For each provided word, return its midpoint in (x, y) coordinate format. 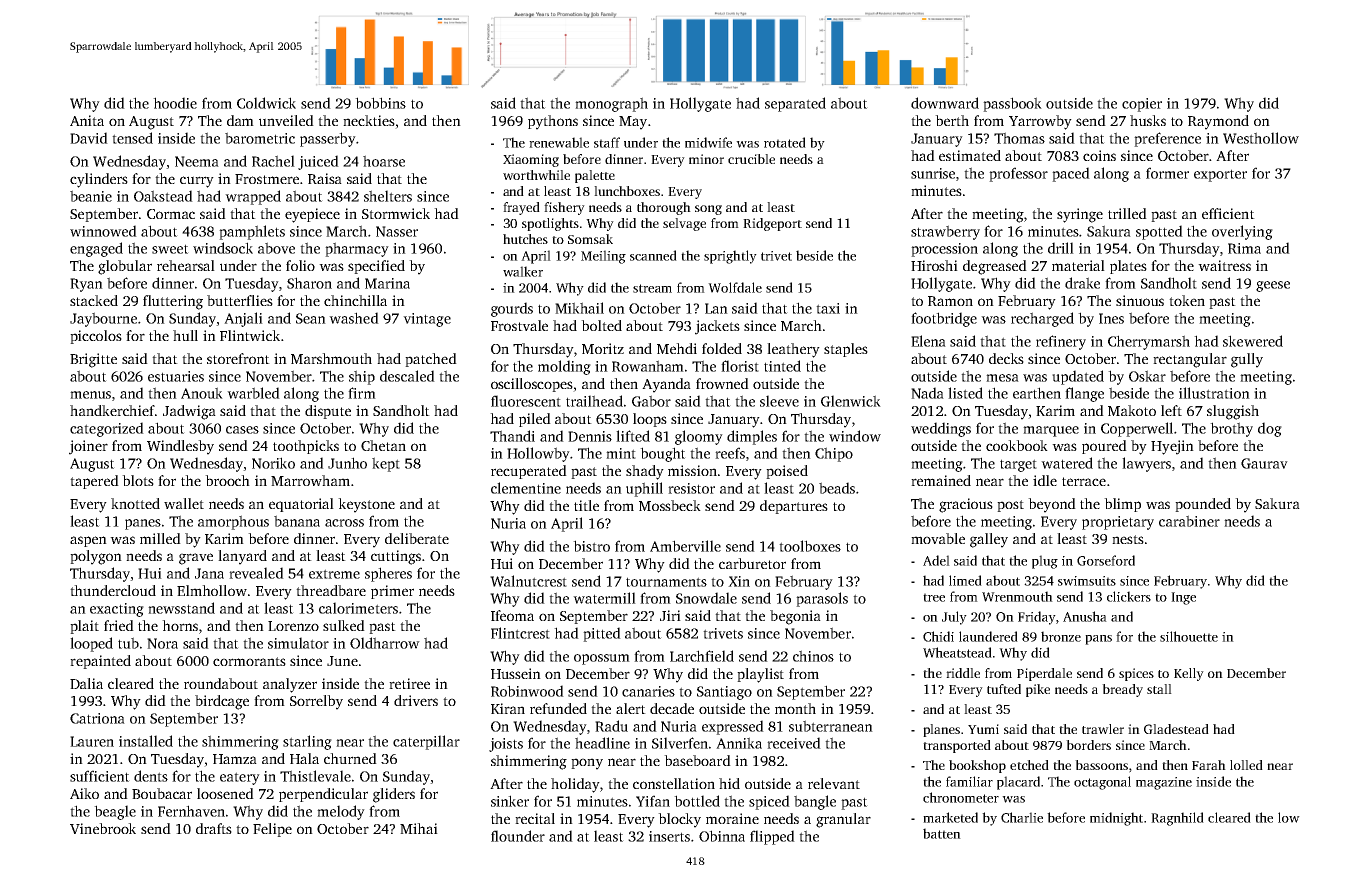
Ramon (950, 301)
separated (795, 104)
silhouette (1189, 636)
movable (938, 538)
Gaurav (1264, 463)
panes (143, 524)
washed (354, 318)
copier (1142, 105)
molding (564, 367)
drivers (416, 700)
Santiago (724, 693)
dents (151, 776)
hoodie (175, 103)
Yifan (653, 801)
